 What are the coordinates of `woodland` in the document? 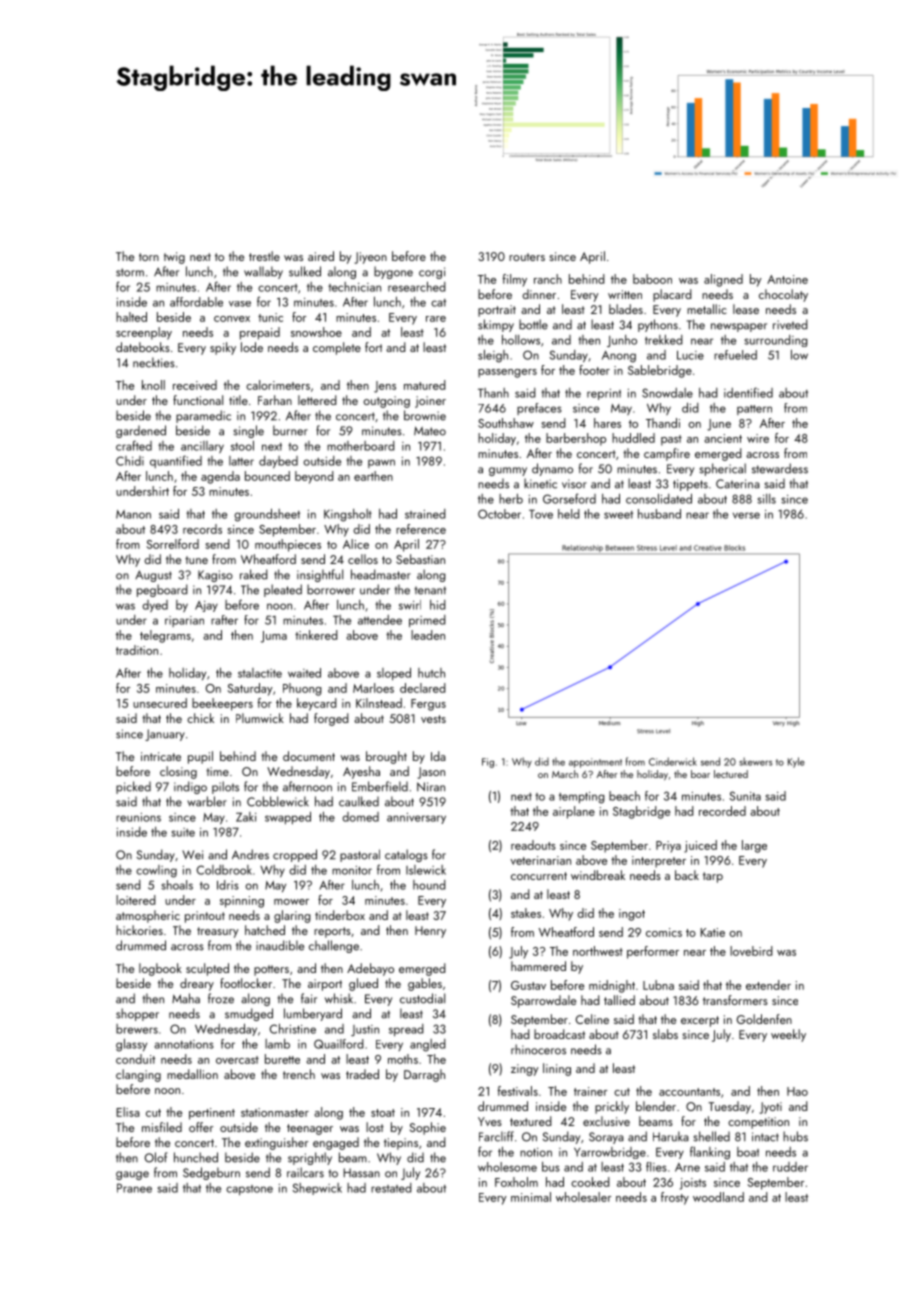 It's located at (718, 1197).
